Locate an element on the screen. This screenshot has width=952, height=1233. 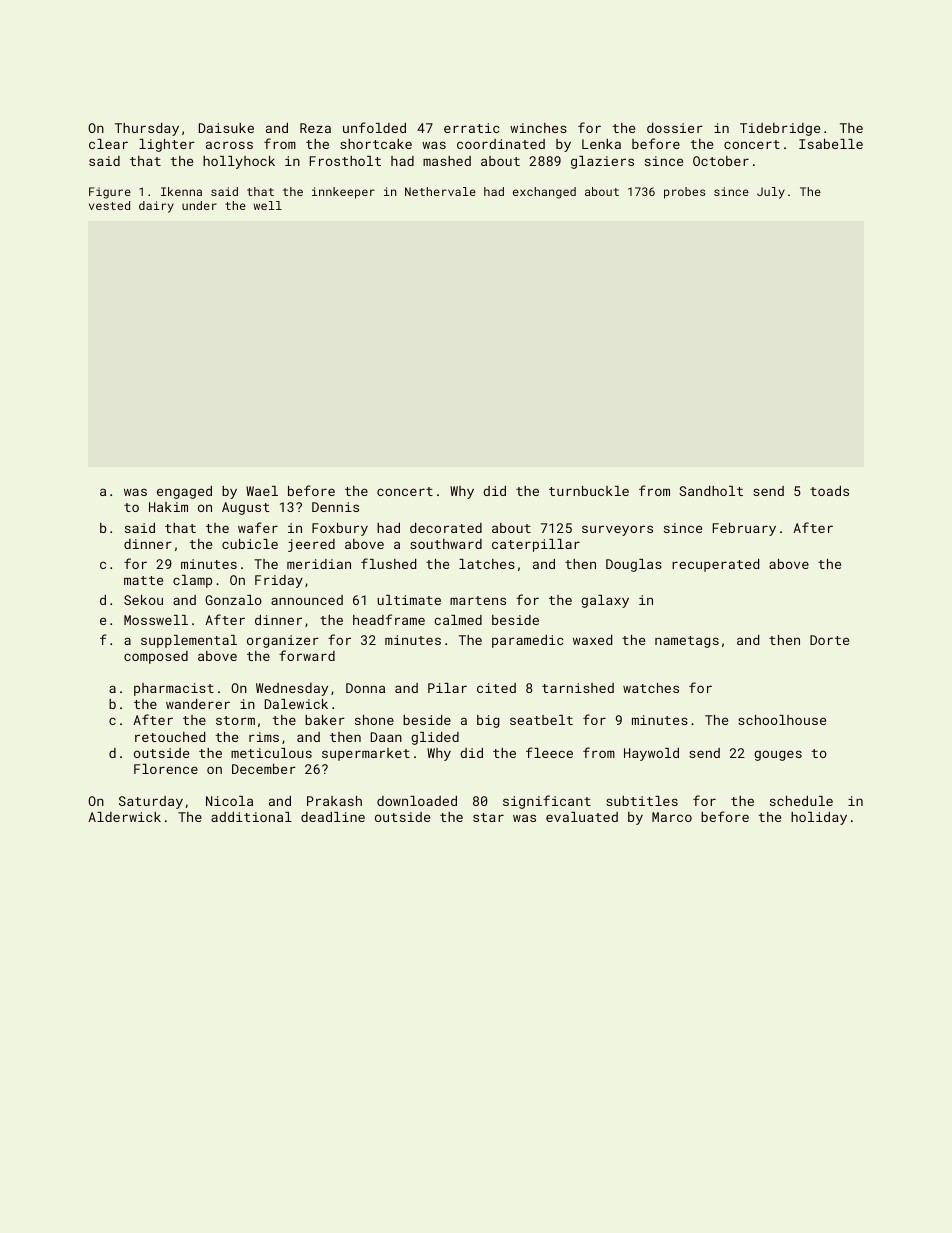
Ikenna is located at coordinates (181, 191).
